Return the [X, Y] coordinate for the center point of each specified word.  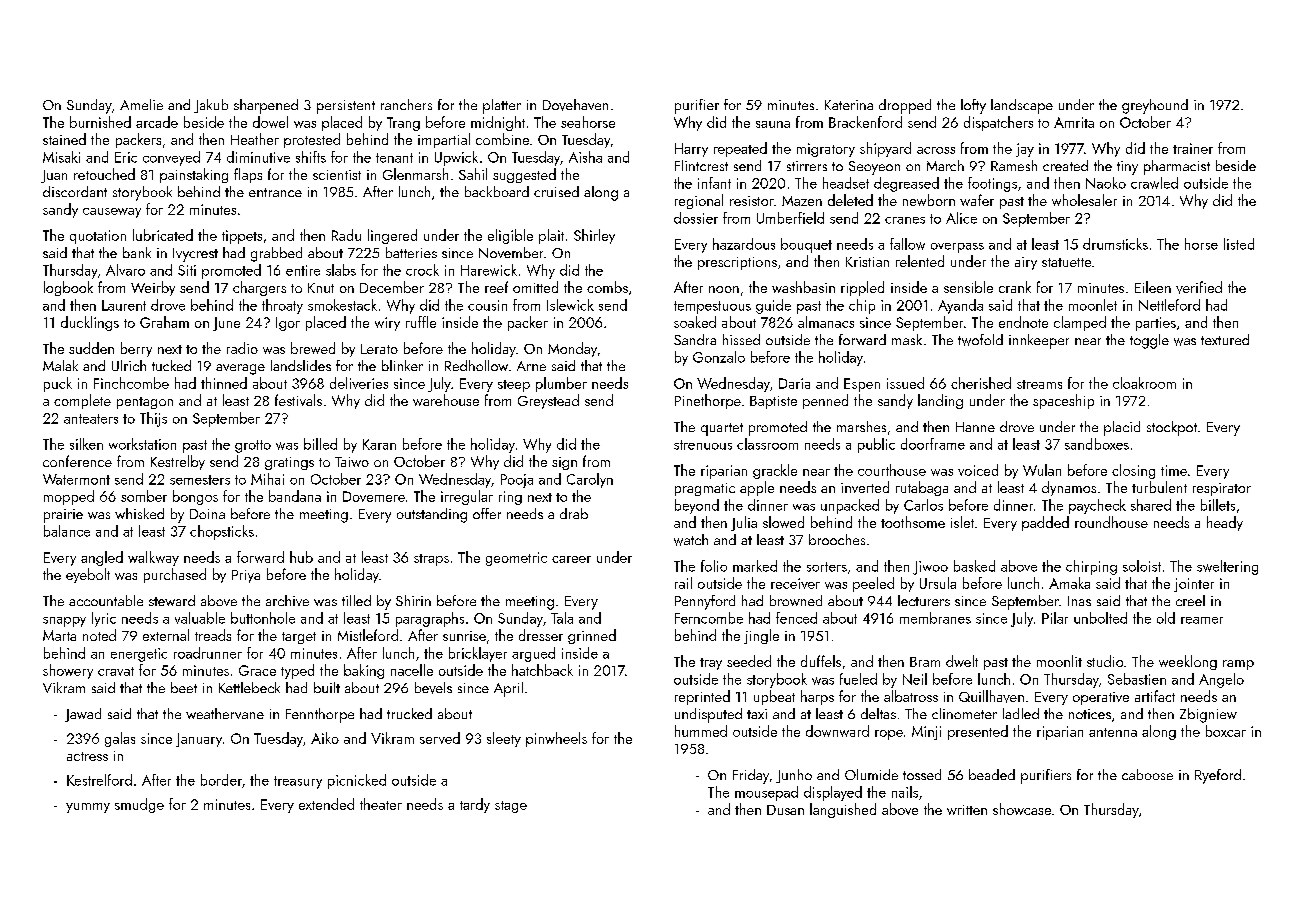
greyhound [1155, 106]
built [327, 687]
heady [1225, 523]
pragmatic [705, 489]
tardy [475, 805]
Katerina [849, 105]
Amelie [141, 104]
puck [58, 384]
